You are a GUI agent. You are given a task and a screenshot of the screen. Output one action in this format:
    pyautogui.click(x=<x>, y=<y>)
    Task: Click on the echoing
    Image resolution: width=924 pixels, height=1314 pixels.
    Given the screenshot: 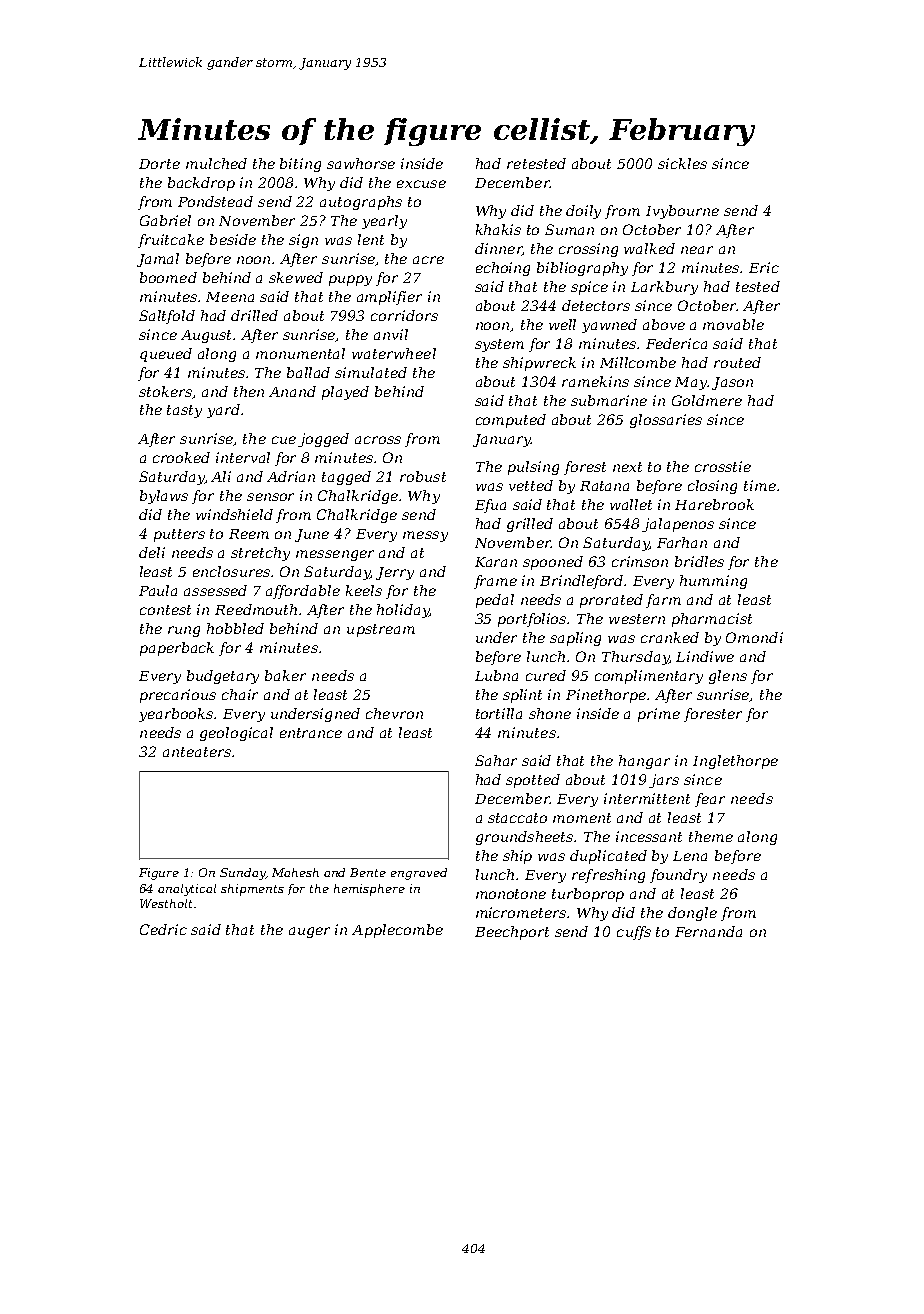 What is the action you would take?
    pyautogui.click(x=503, y=269)
